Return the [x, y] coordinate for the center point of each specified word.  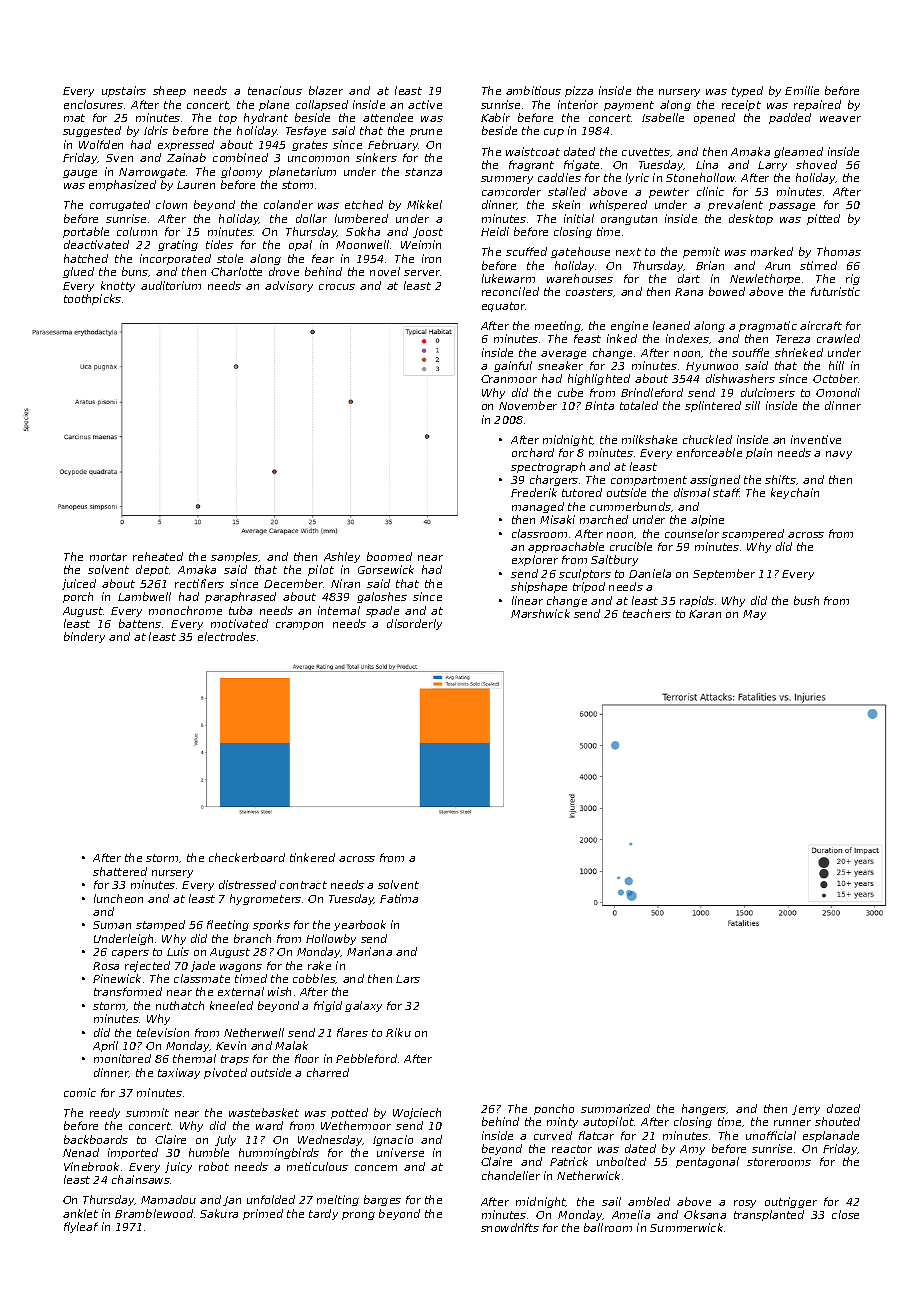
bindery [84, 637]
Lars [408, 979]
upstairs [124, 91]
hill [836, 365]
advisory [289, 286]
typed [747, 91]
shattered [120, 871]
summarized [615, 1108]
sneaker [560, 365]
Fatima [399, 898]
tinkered [312, 857]
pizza [579, 91]
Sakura [219, 1213]
